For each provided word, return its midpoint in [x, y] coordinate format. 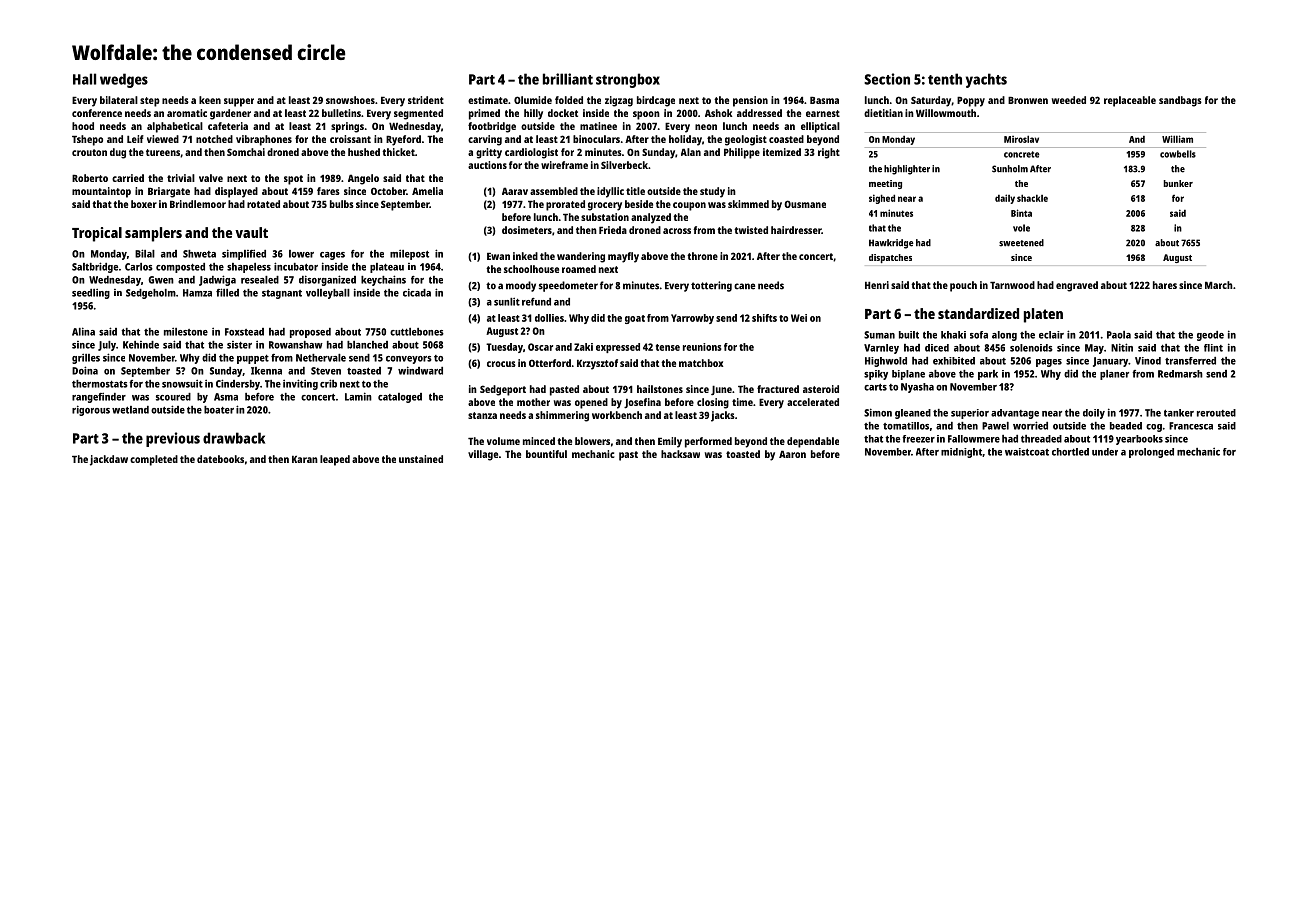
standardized [978, 313]
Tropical [97, 234]
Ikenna [266, 371]
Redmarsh [1180, 374]
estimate [488, 100]
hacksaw [680, 454]
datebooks [220, 459]
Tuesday [504, 348]
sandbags [1180, 101]
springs [347, 127]
